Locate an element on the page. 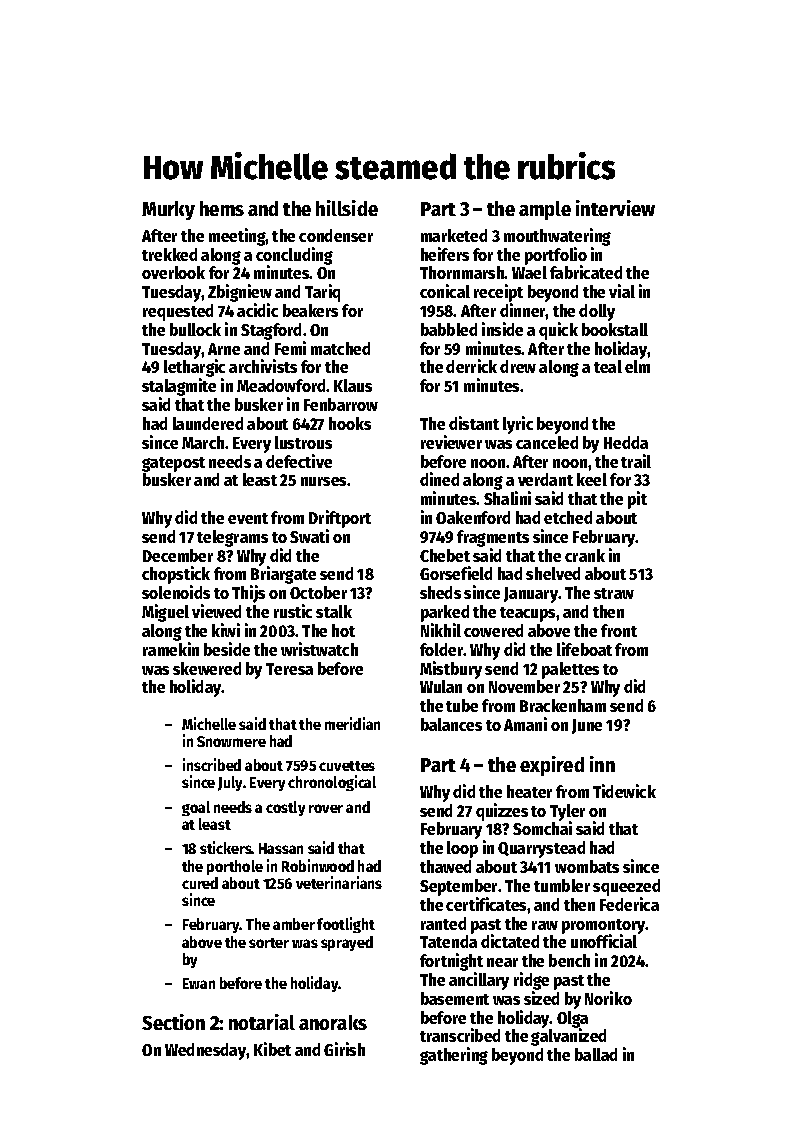 This page has width=805, height=1143. skewered is located at coordinates (207, 668).
